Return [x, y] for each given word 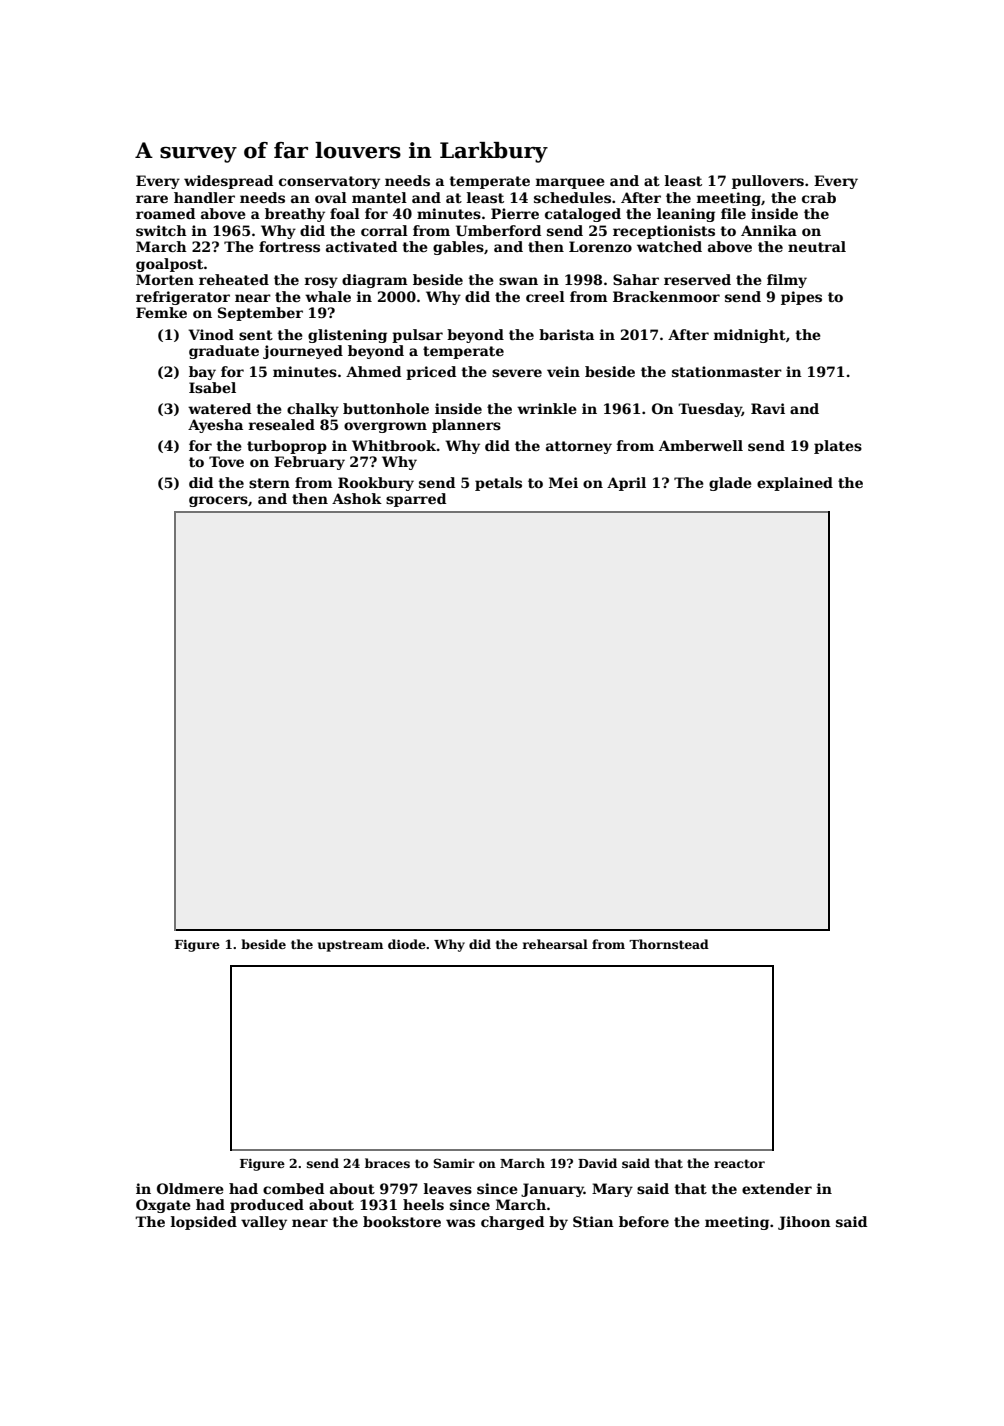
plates [838, 447]
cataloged [583, 215]
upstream [350, 946]
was [460, 1223]
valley [264, 1223]
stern [269, 483]
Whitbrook [394, 445]
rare [152, 199]
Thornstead [669, 944]
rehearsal [555, 944]
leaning [686, 215]
